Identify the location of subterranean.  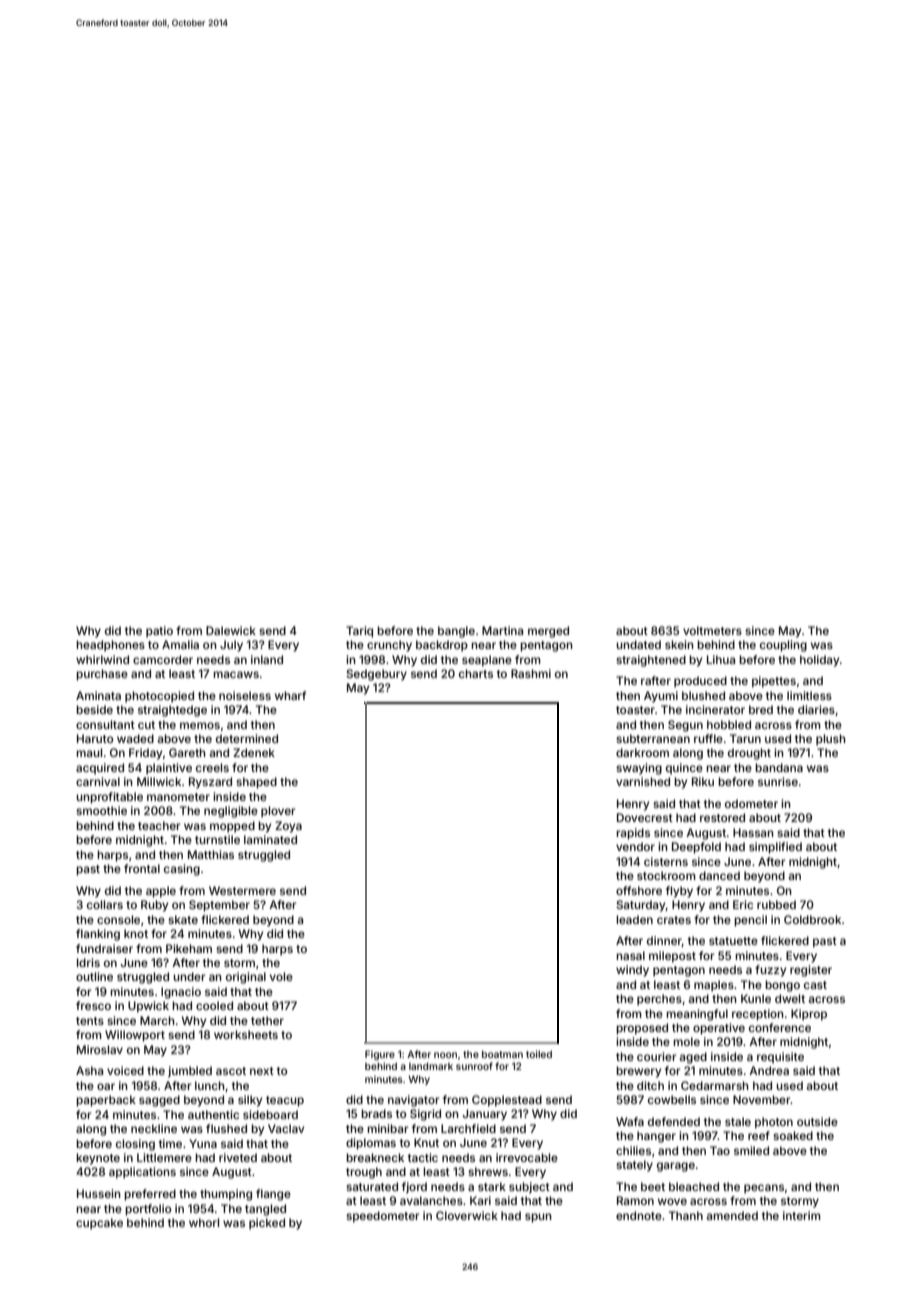
(653, 738).
